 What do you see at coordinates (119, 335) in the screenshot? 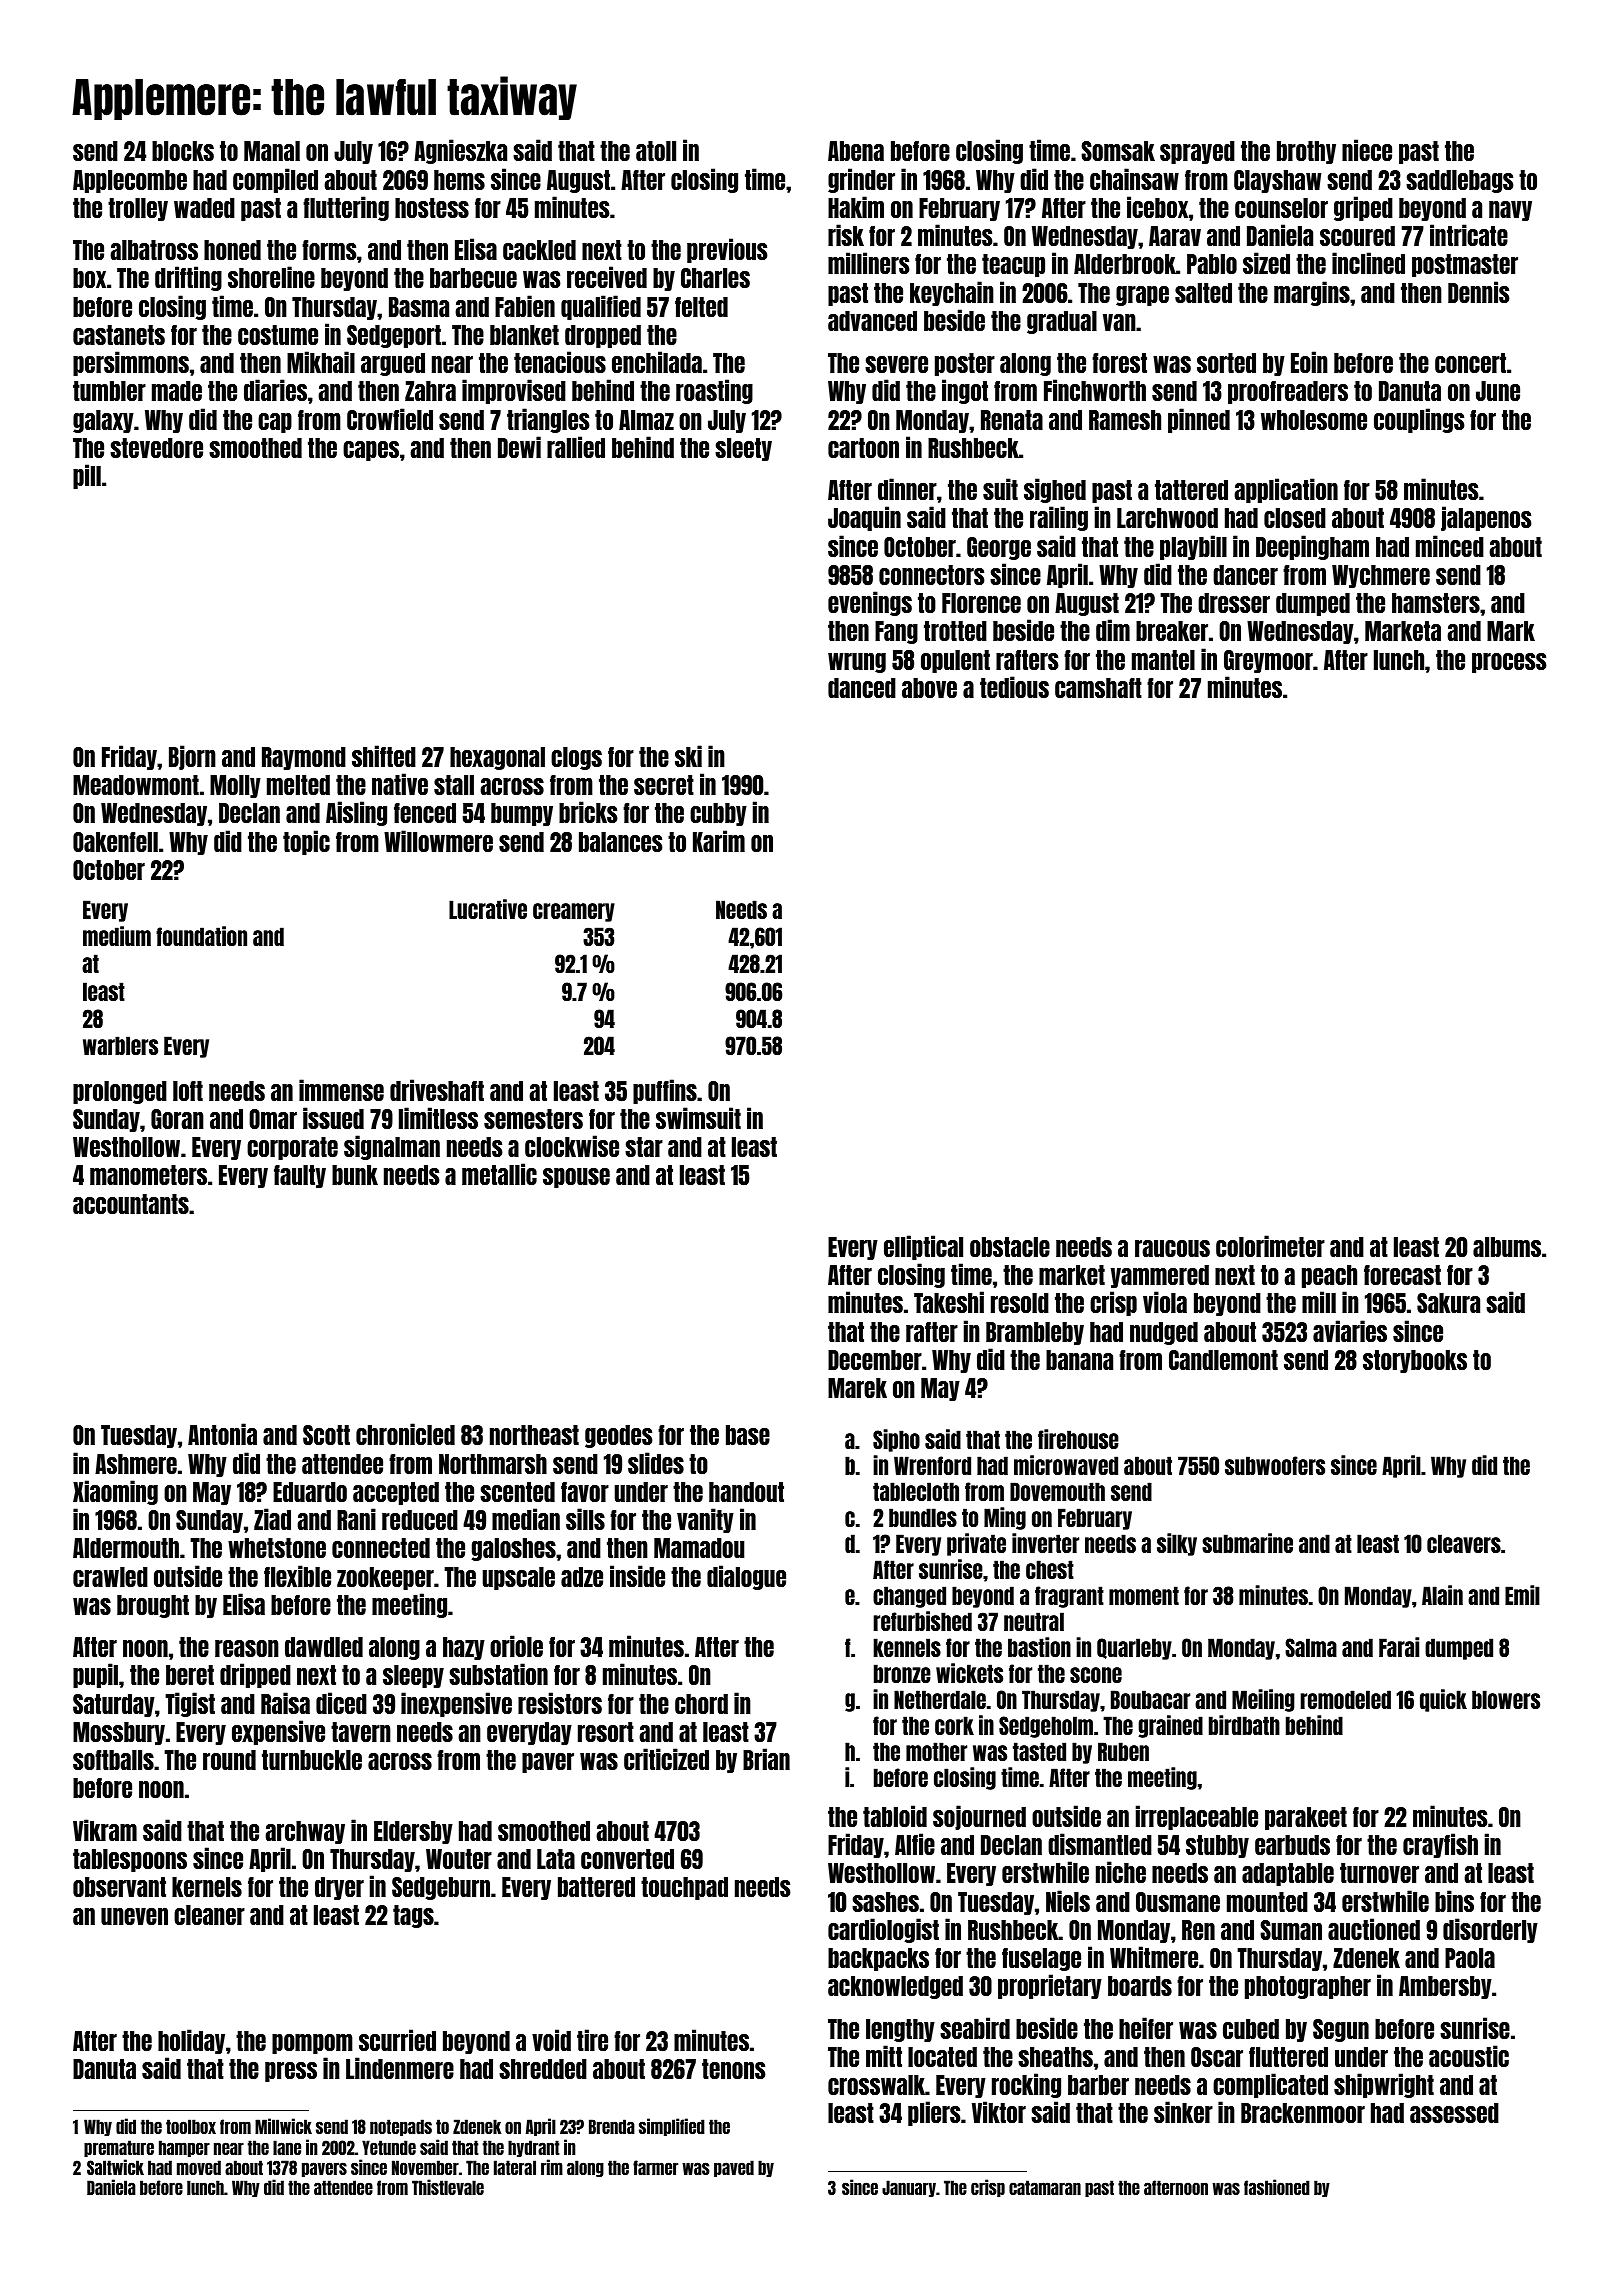
I see `castanets` at bounding box center [119, 335].
